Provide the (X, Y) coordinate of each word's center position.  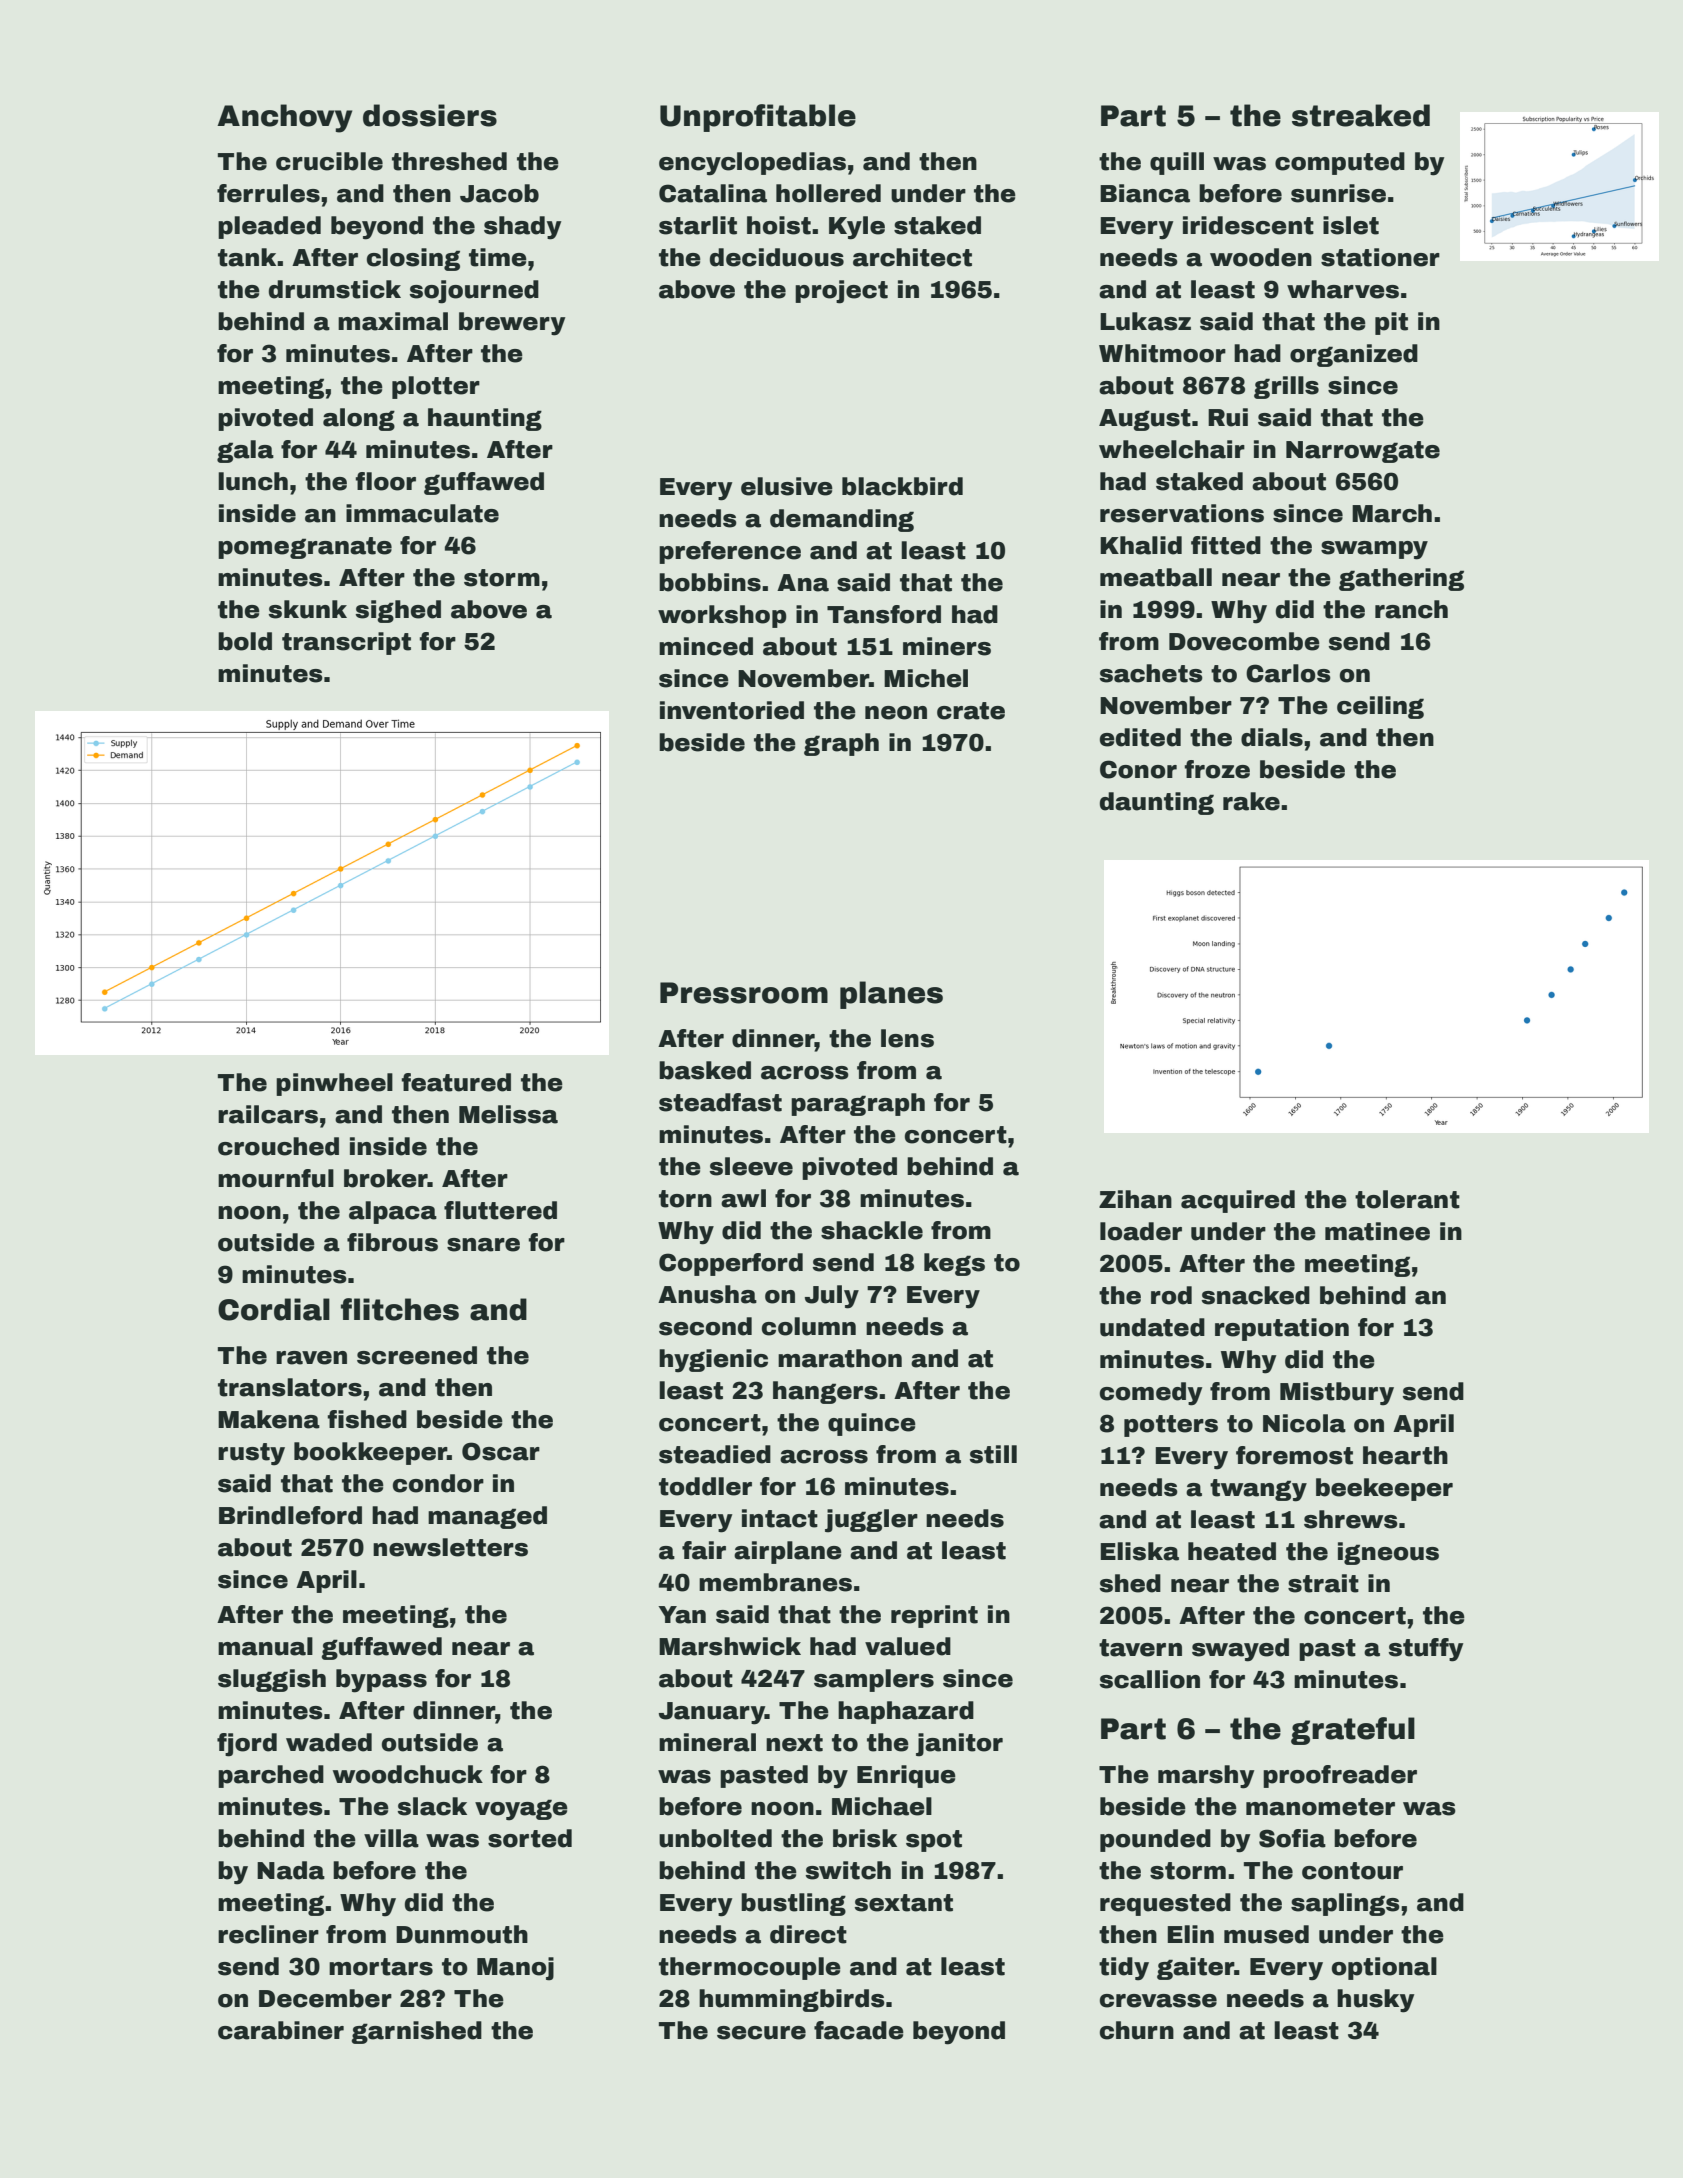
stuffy (1425, 1650)
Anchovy (284, 118)
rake (1251, 801)
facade (859, 2030)
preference (730, 552)
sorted (530, 1838)
